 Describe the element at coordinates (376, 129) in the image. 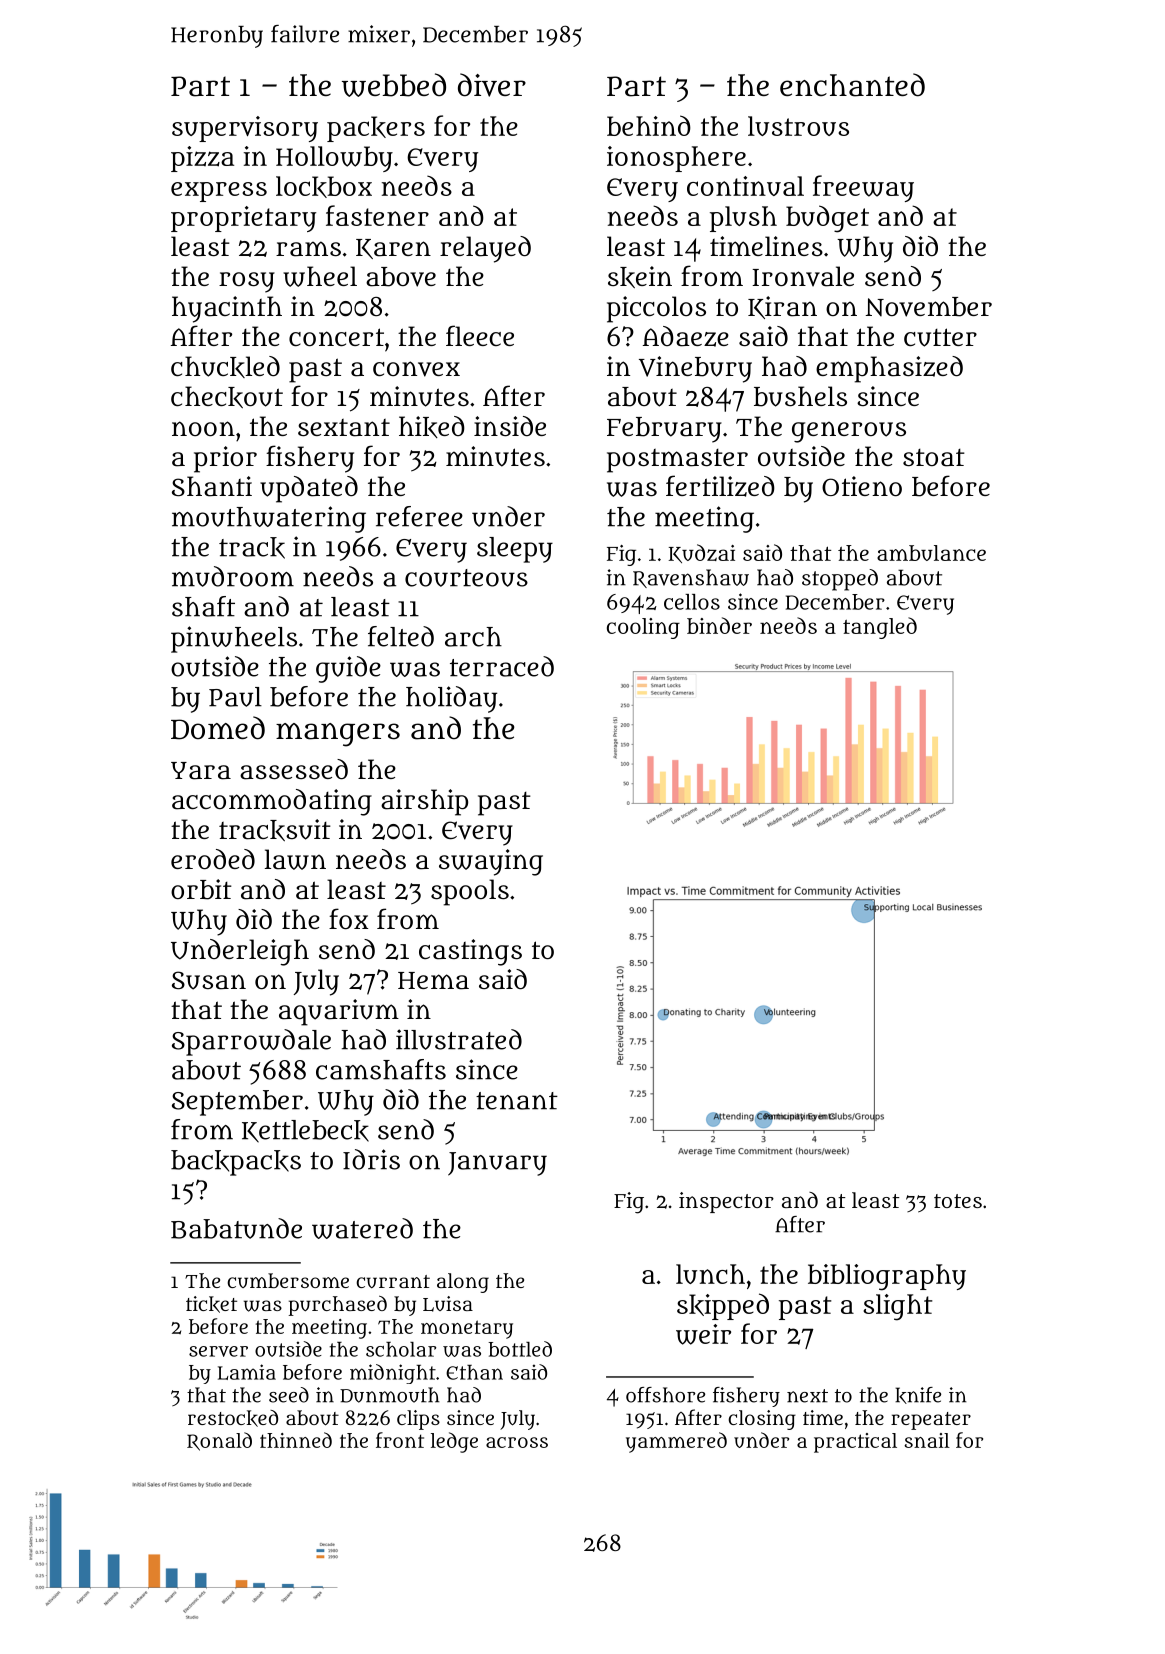

I see `packers` at that location.
